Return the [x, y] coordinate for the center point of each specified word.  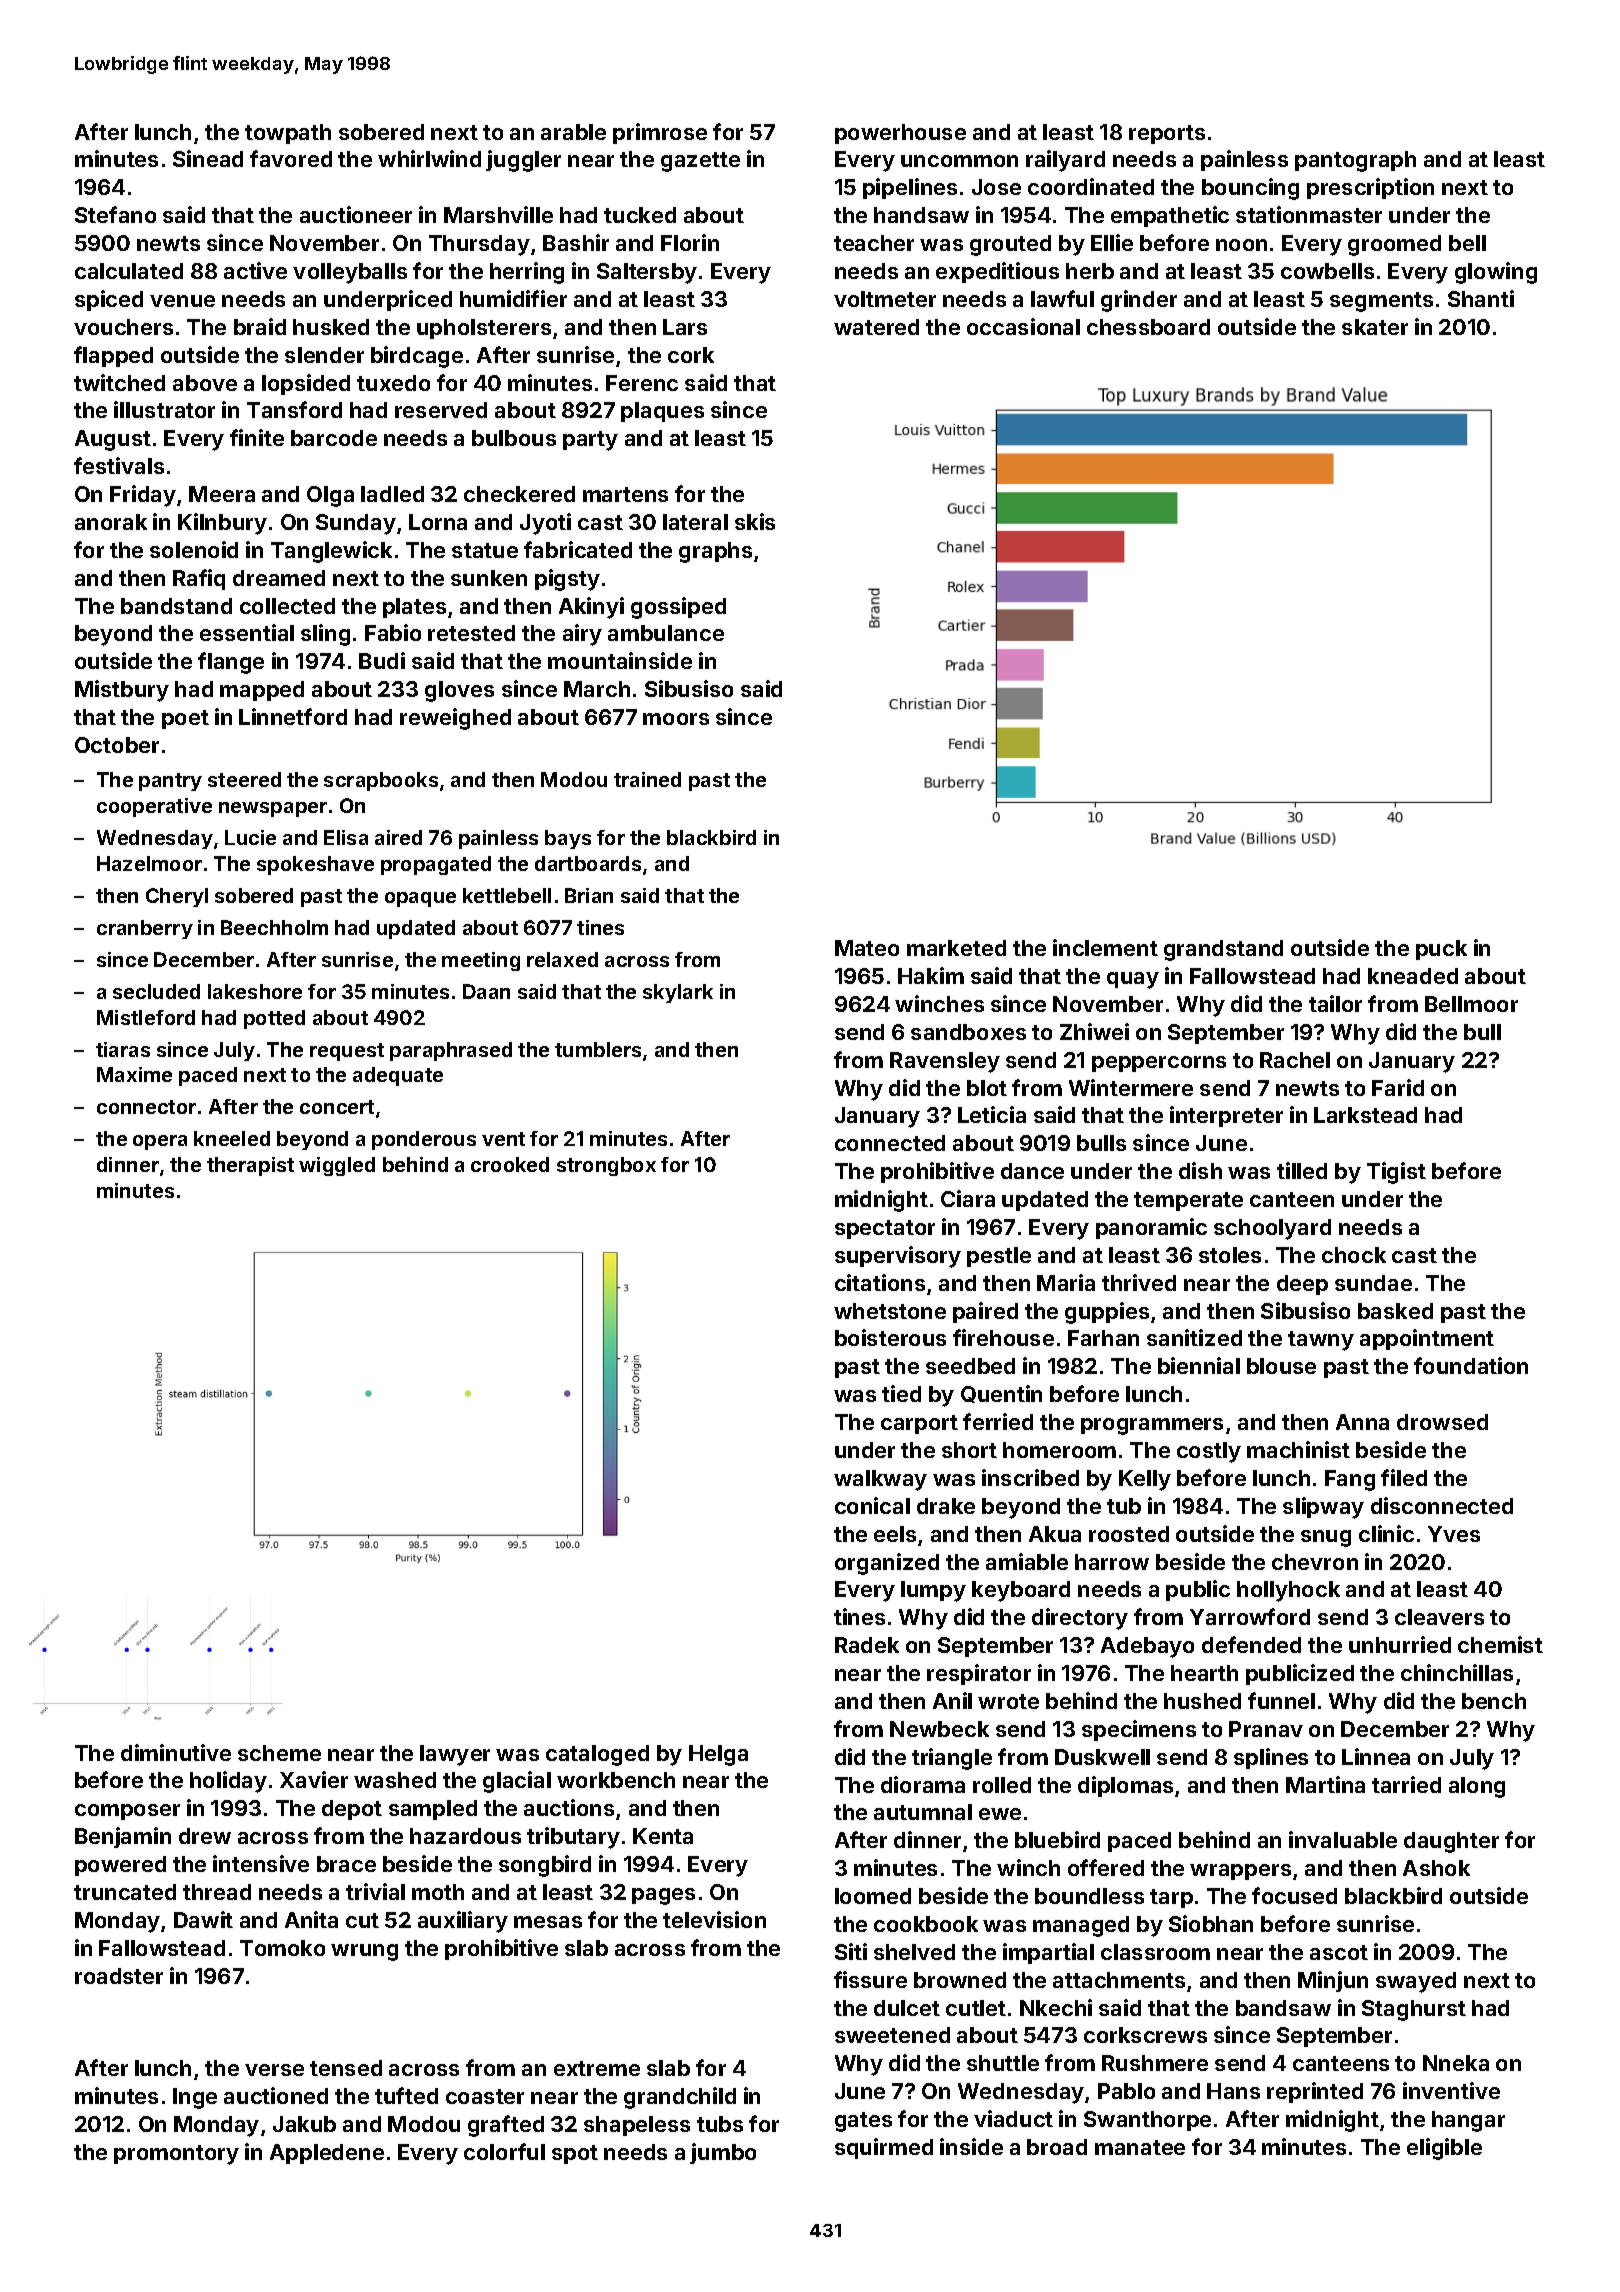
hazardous [465, 1836]
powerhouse [900, 134]
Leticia [992, 1114]
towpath [288, 134]
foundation [1471, 1365]
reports [1167, 134]
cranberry [145, 929]
